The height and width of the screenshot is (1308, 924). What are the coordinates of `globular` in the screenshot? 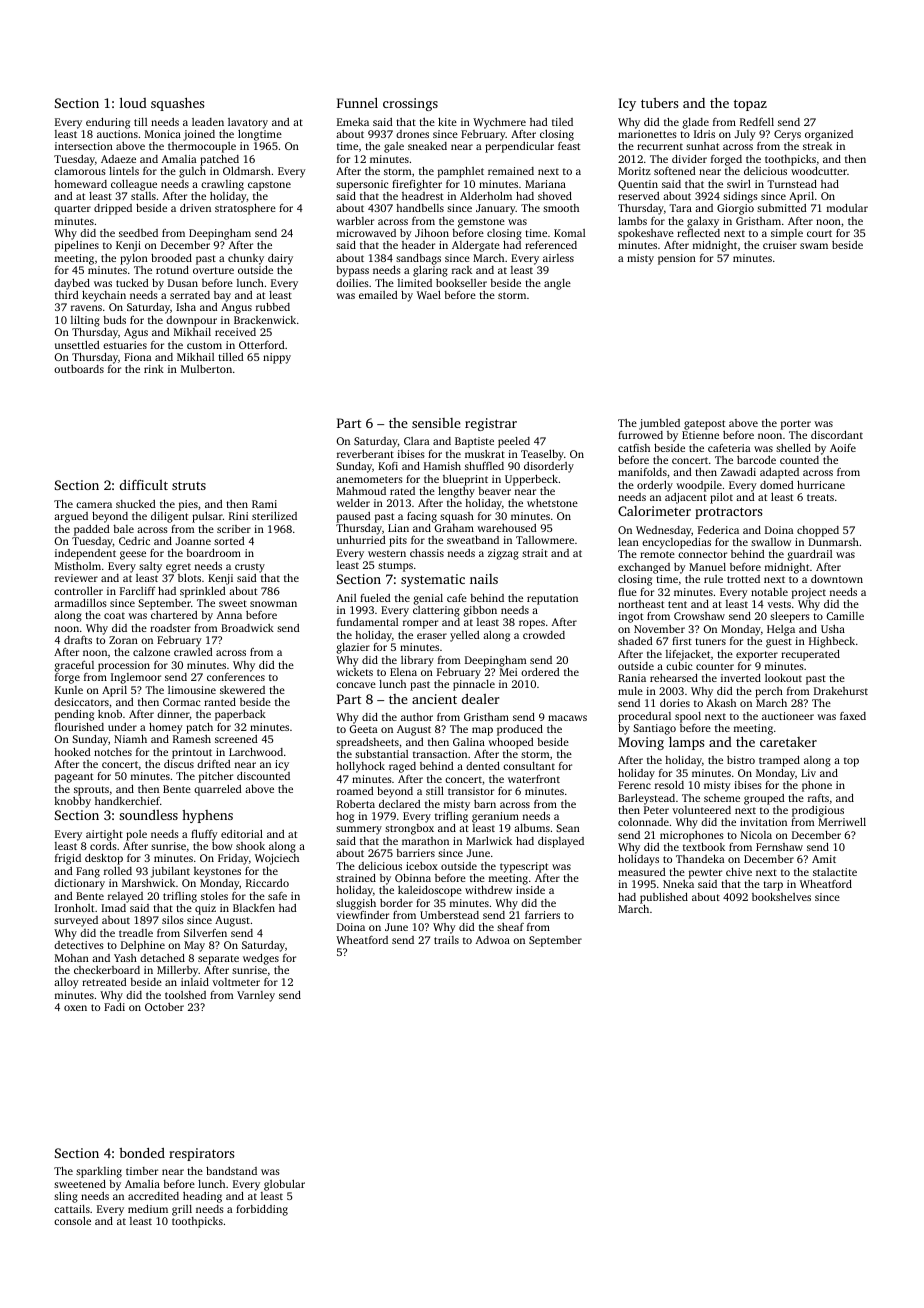 It's located at (284, 1185).
